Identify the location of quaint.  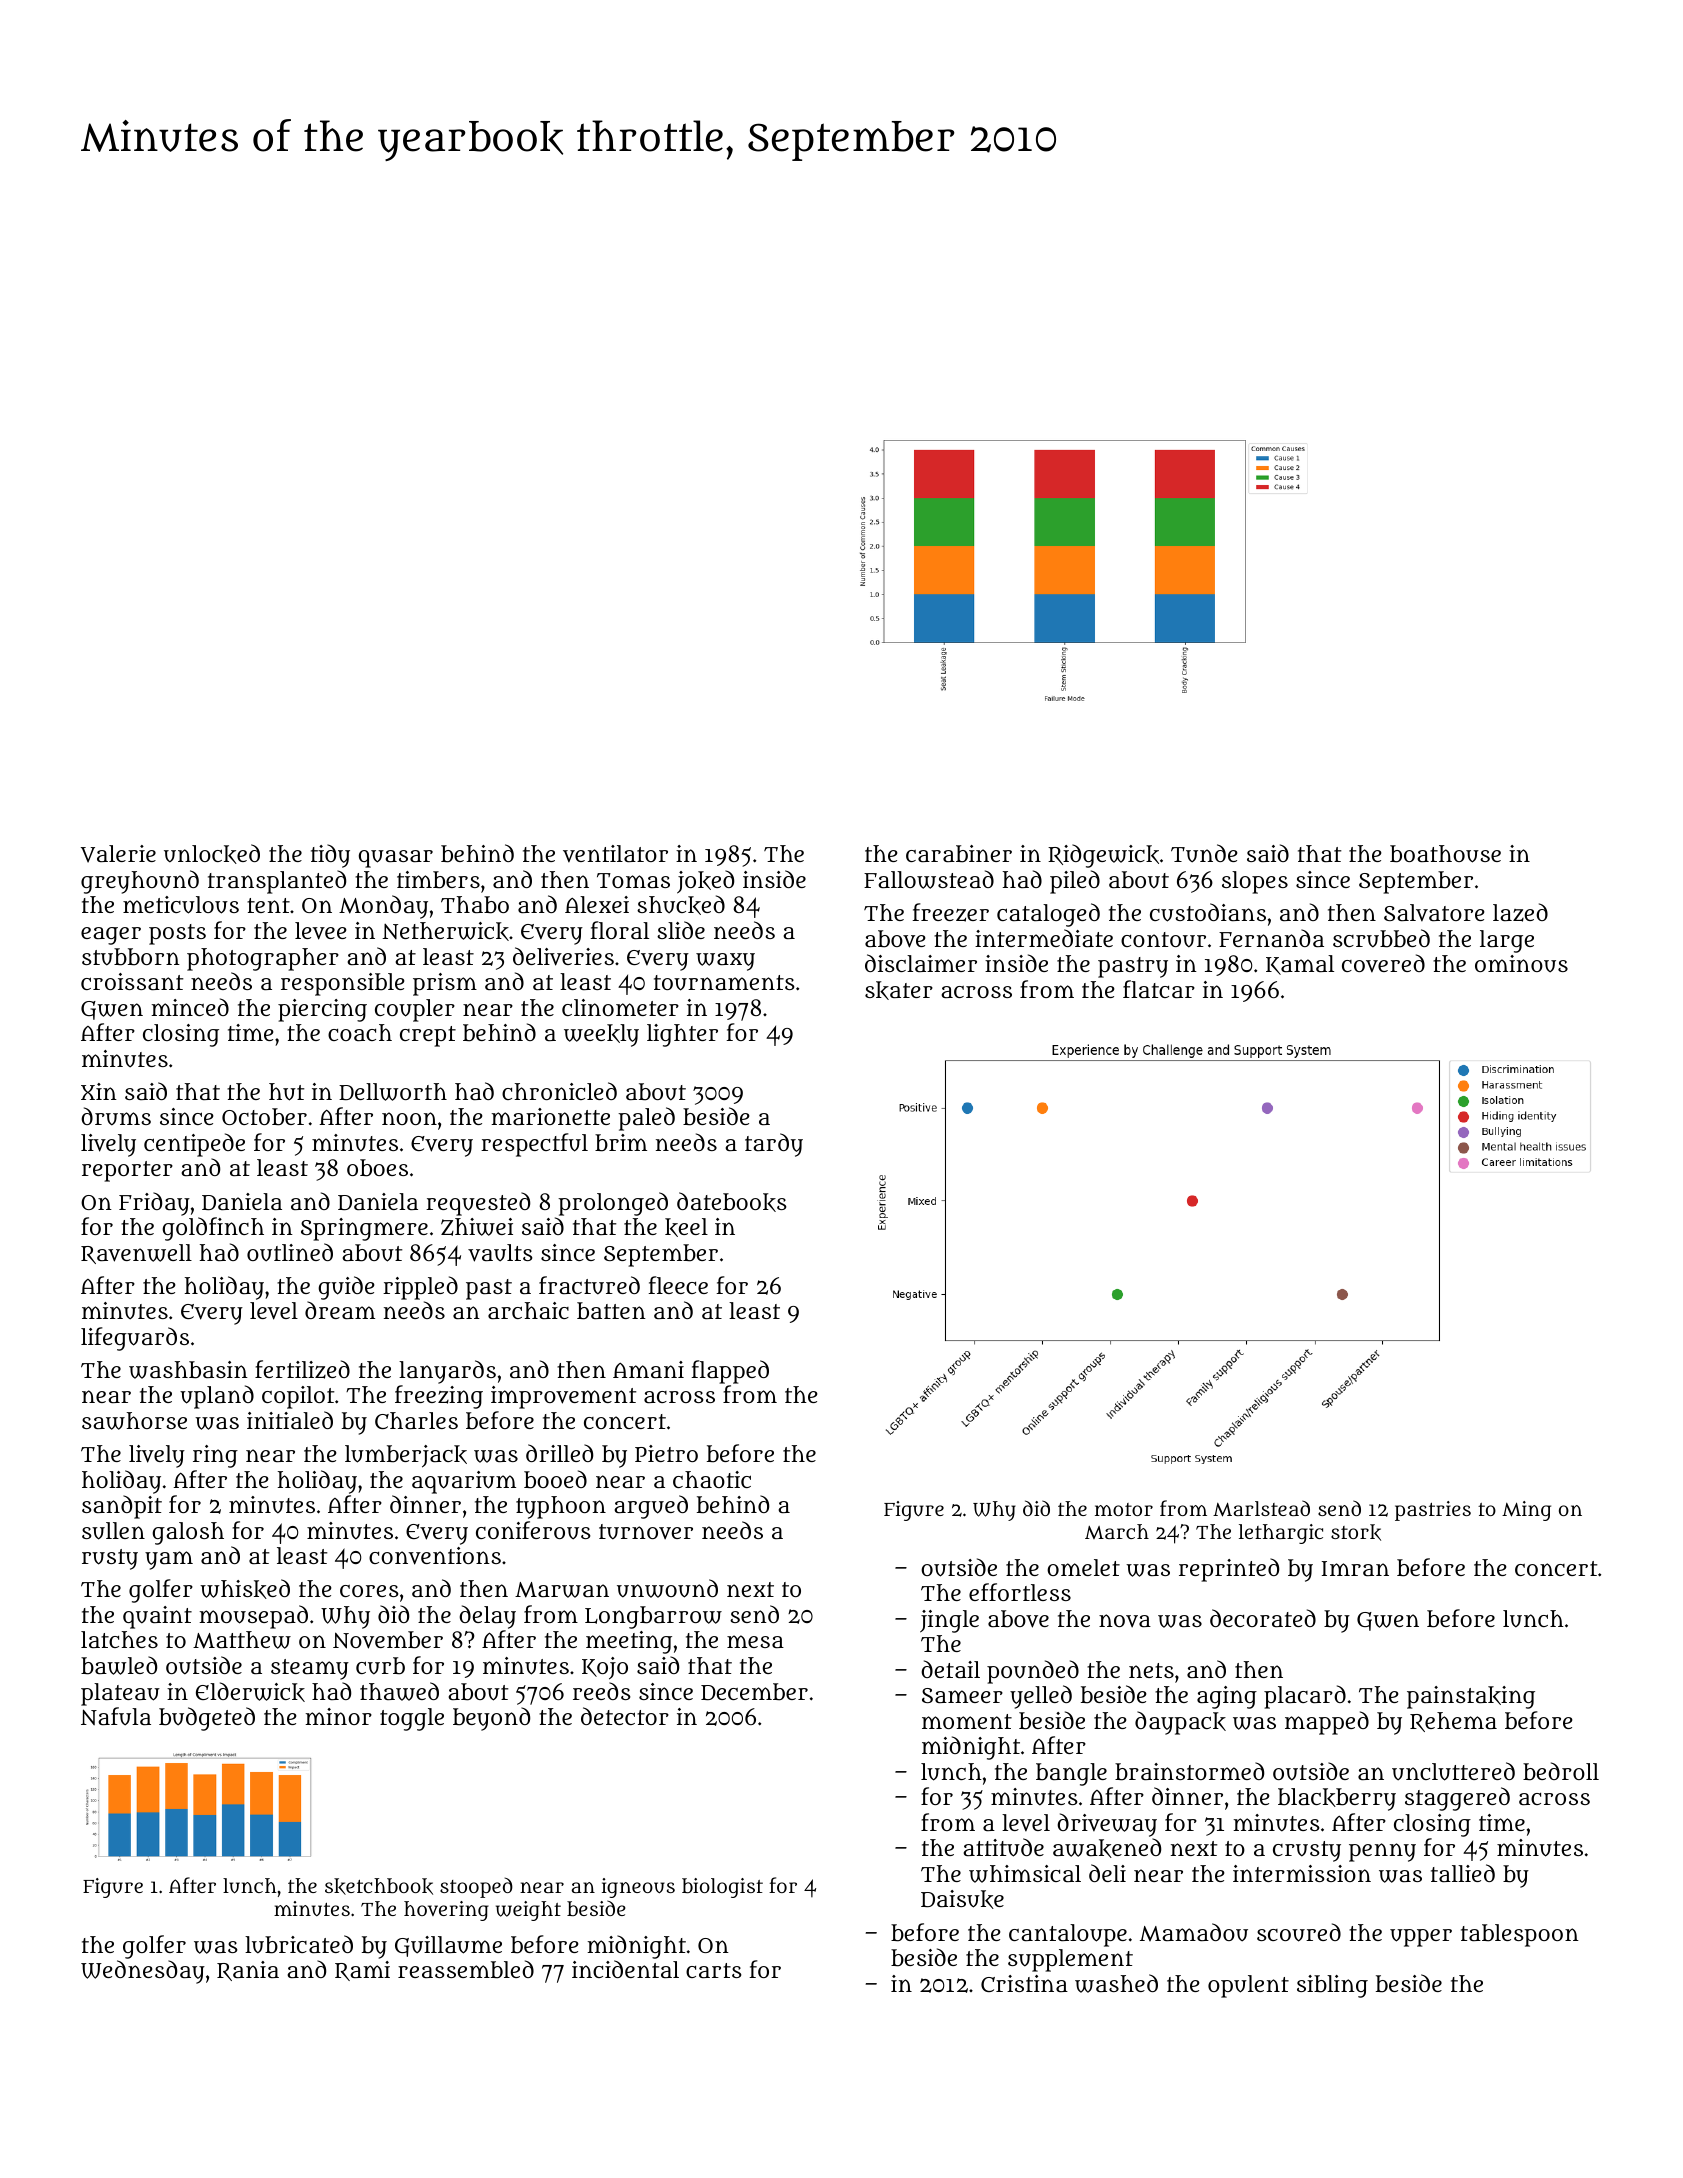
(157, 1617).
